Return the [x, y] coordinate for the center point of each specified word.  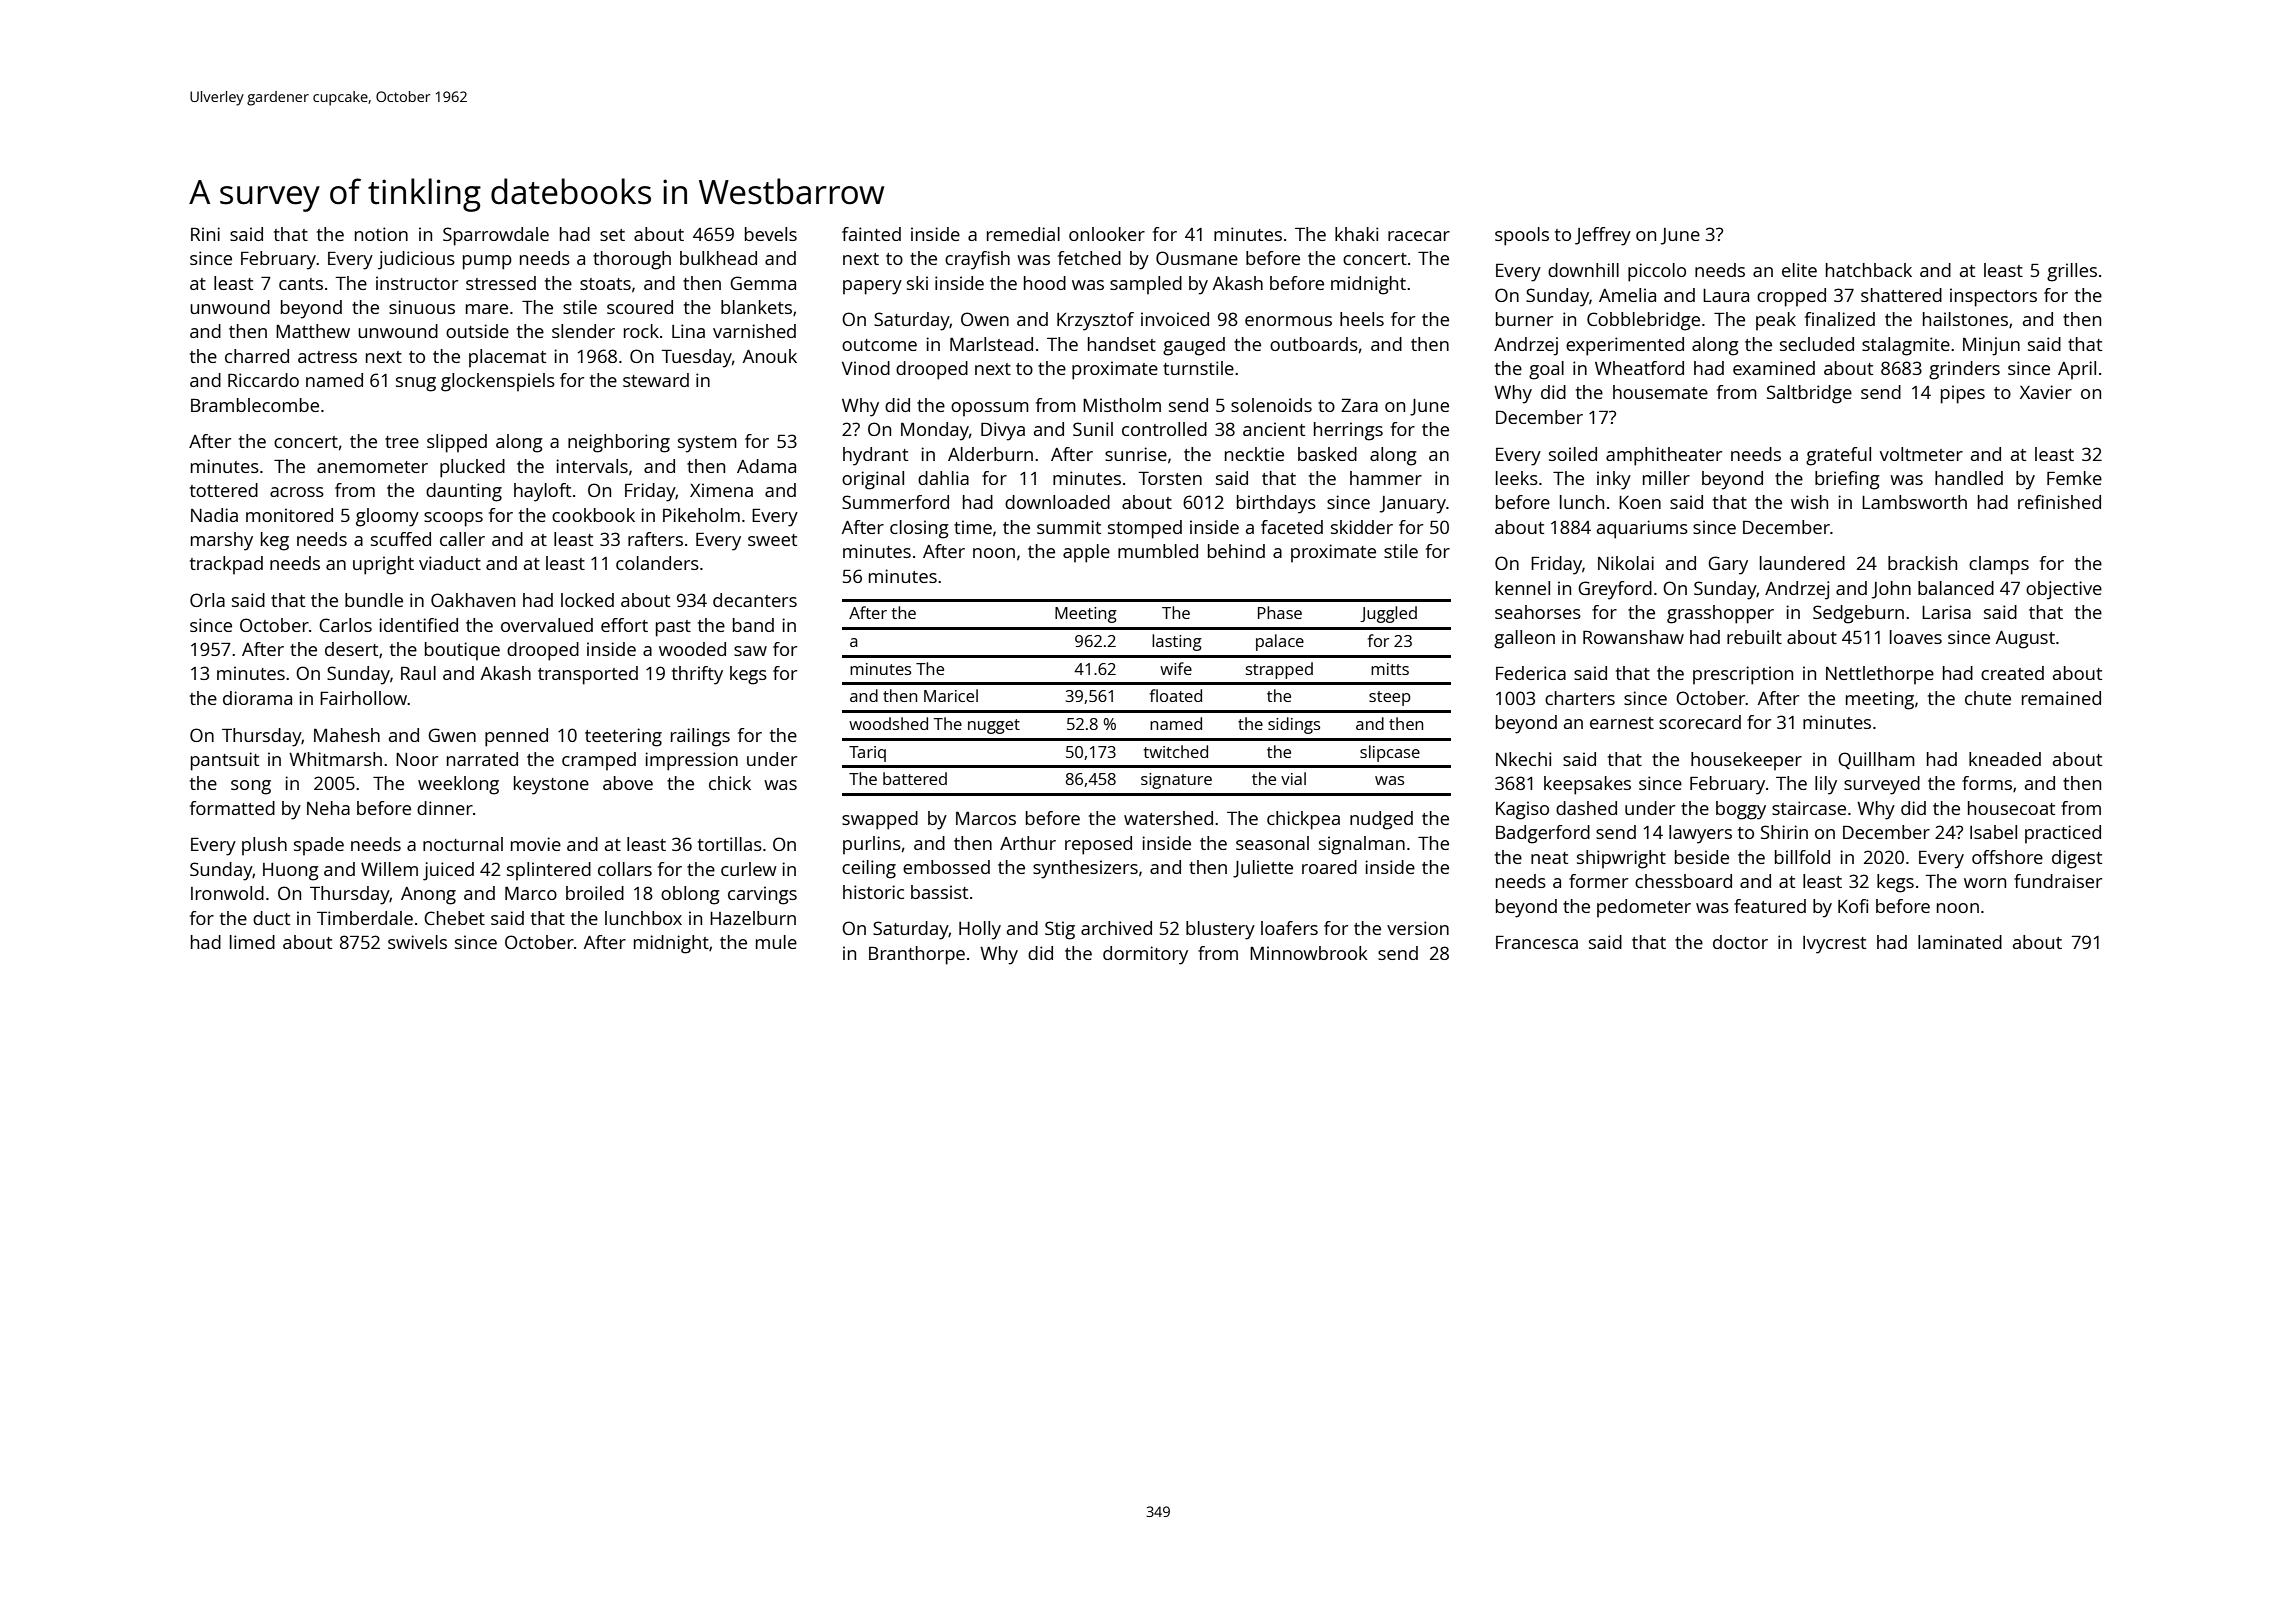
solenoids [1271, 405]
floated [1176, 695]
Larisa [1946, 612]
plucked [472, 468]
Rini [205, 234]
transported [588, 675]
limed [252, 942]
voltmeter [1921, 454]
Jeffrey [1603, 236]
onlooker [1107, 234]
